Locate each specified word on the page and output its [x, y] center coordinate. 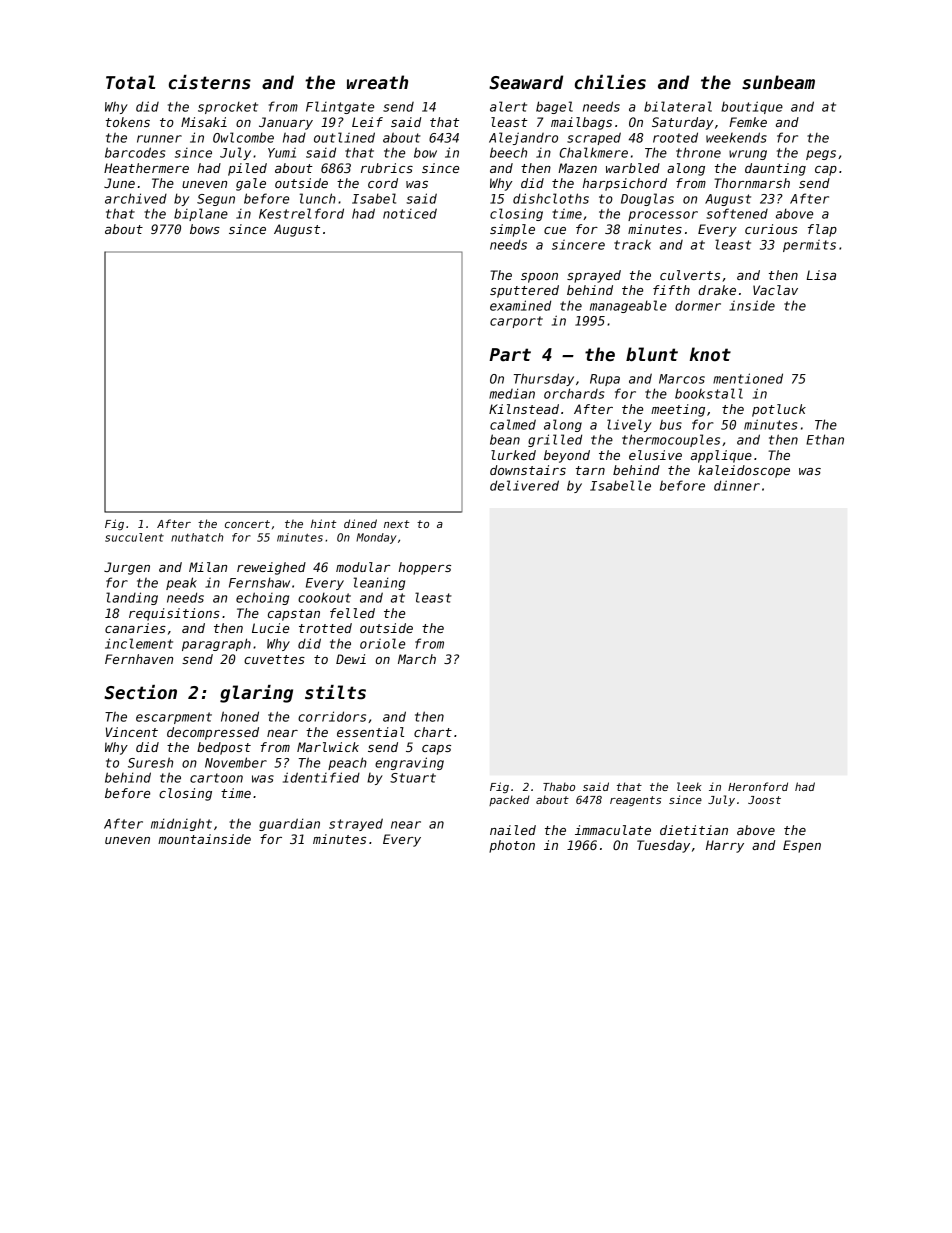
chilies [610, 82]
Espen [802, 846]
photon [512, 846]
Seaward [526, 82]
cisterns [210, 82]
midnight [181, 824]
